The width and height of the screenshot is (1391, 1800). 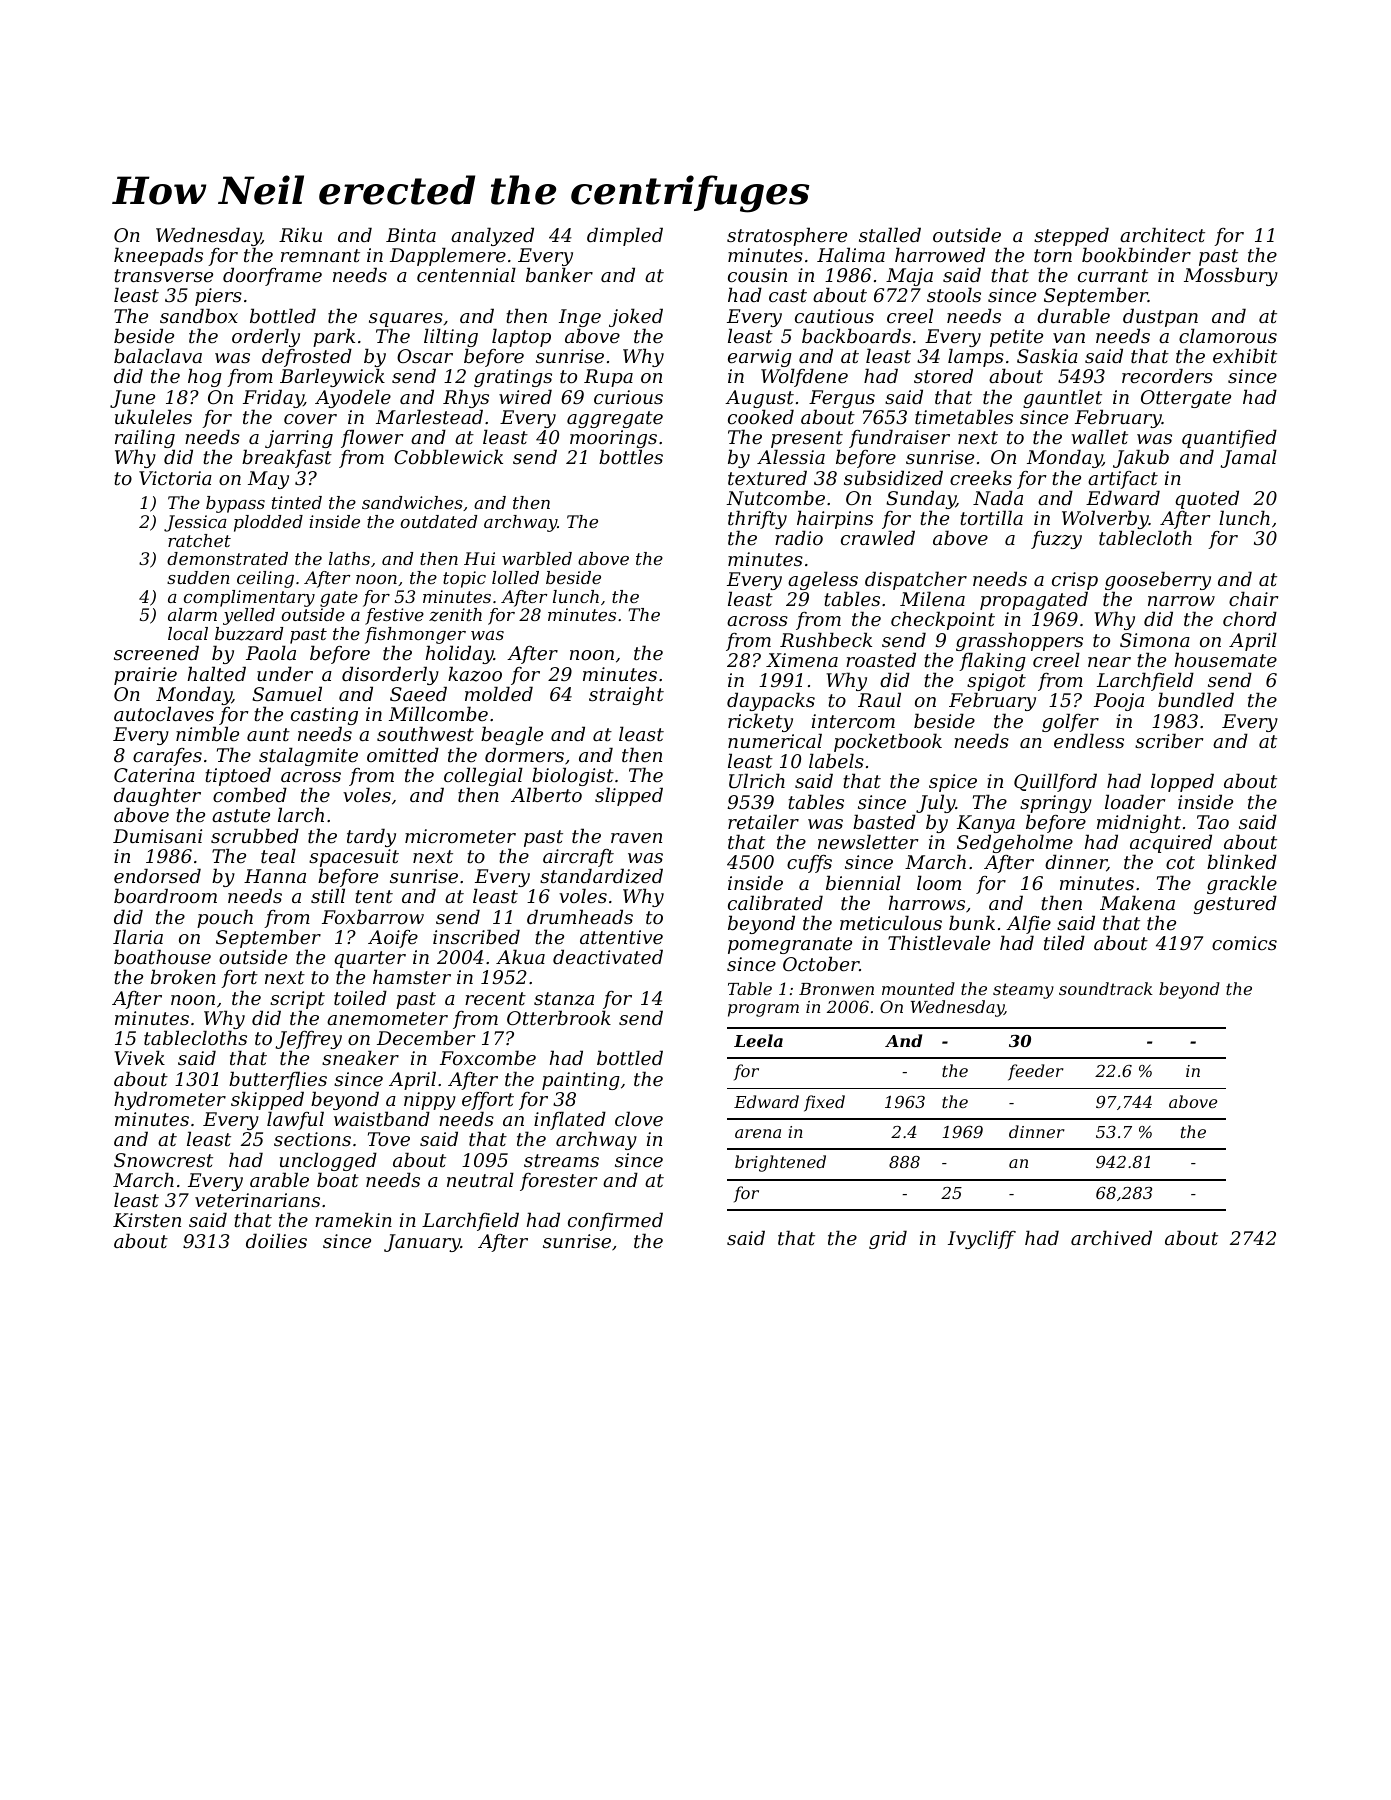 I want to click on doilies, so click(x=276, y=1240).
